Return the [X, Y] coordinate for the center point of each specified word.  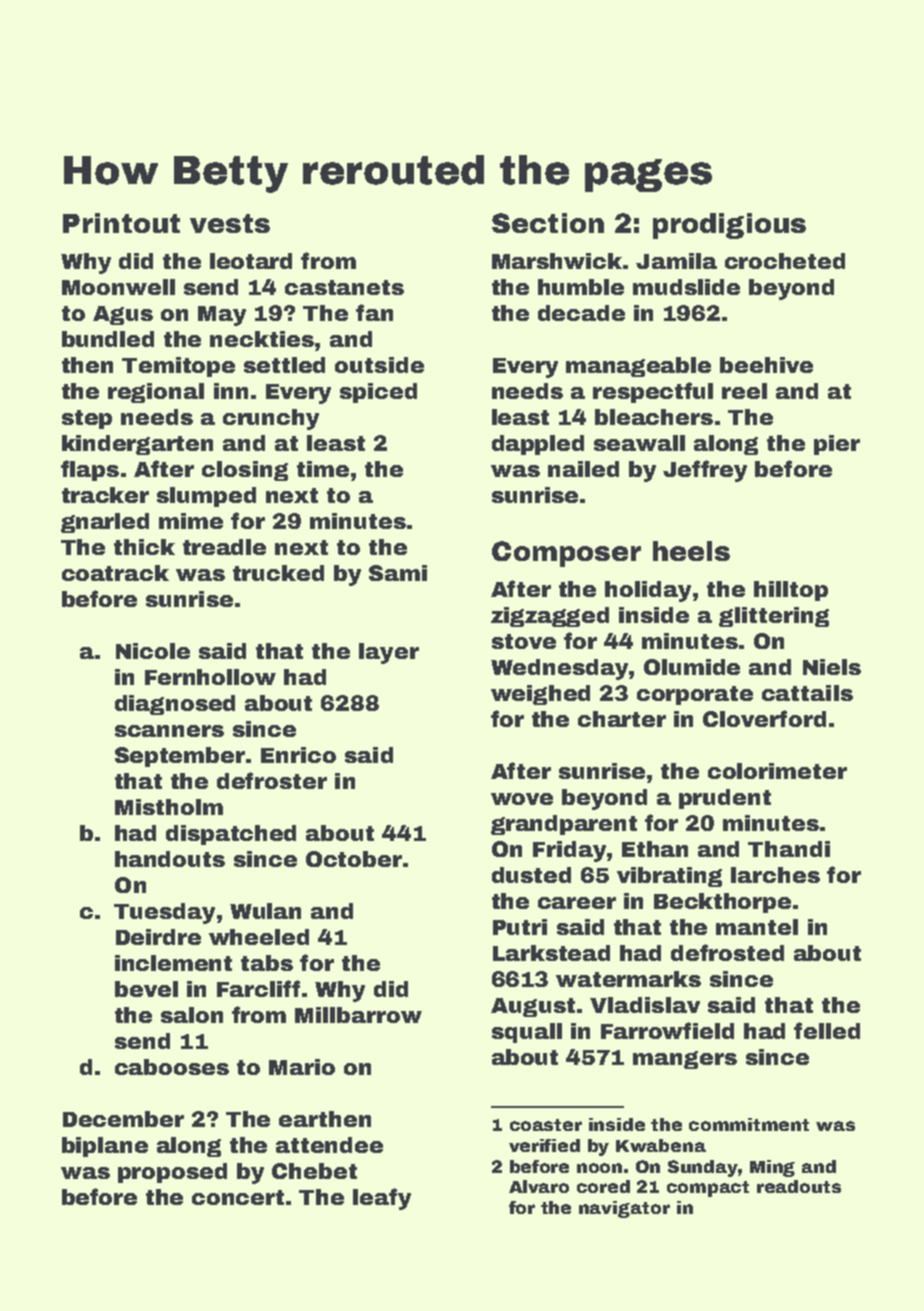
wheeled [259, 937]
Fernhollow [210, 677]
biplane [105, 1147]
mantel [757, 927]
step [87, 419]
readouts [799, 1186]
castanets [344, 287]
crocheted [785, 261]
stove [524, 641]
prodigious [729, 226]
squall [527, 1033]
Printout [121, 223]
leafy [382, 1199]
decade [581, 313]
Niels [832, 667]
